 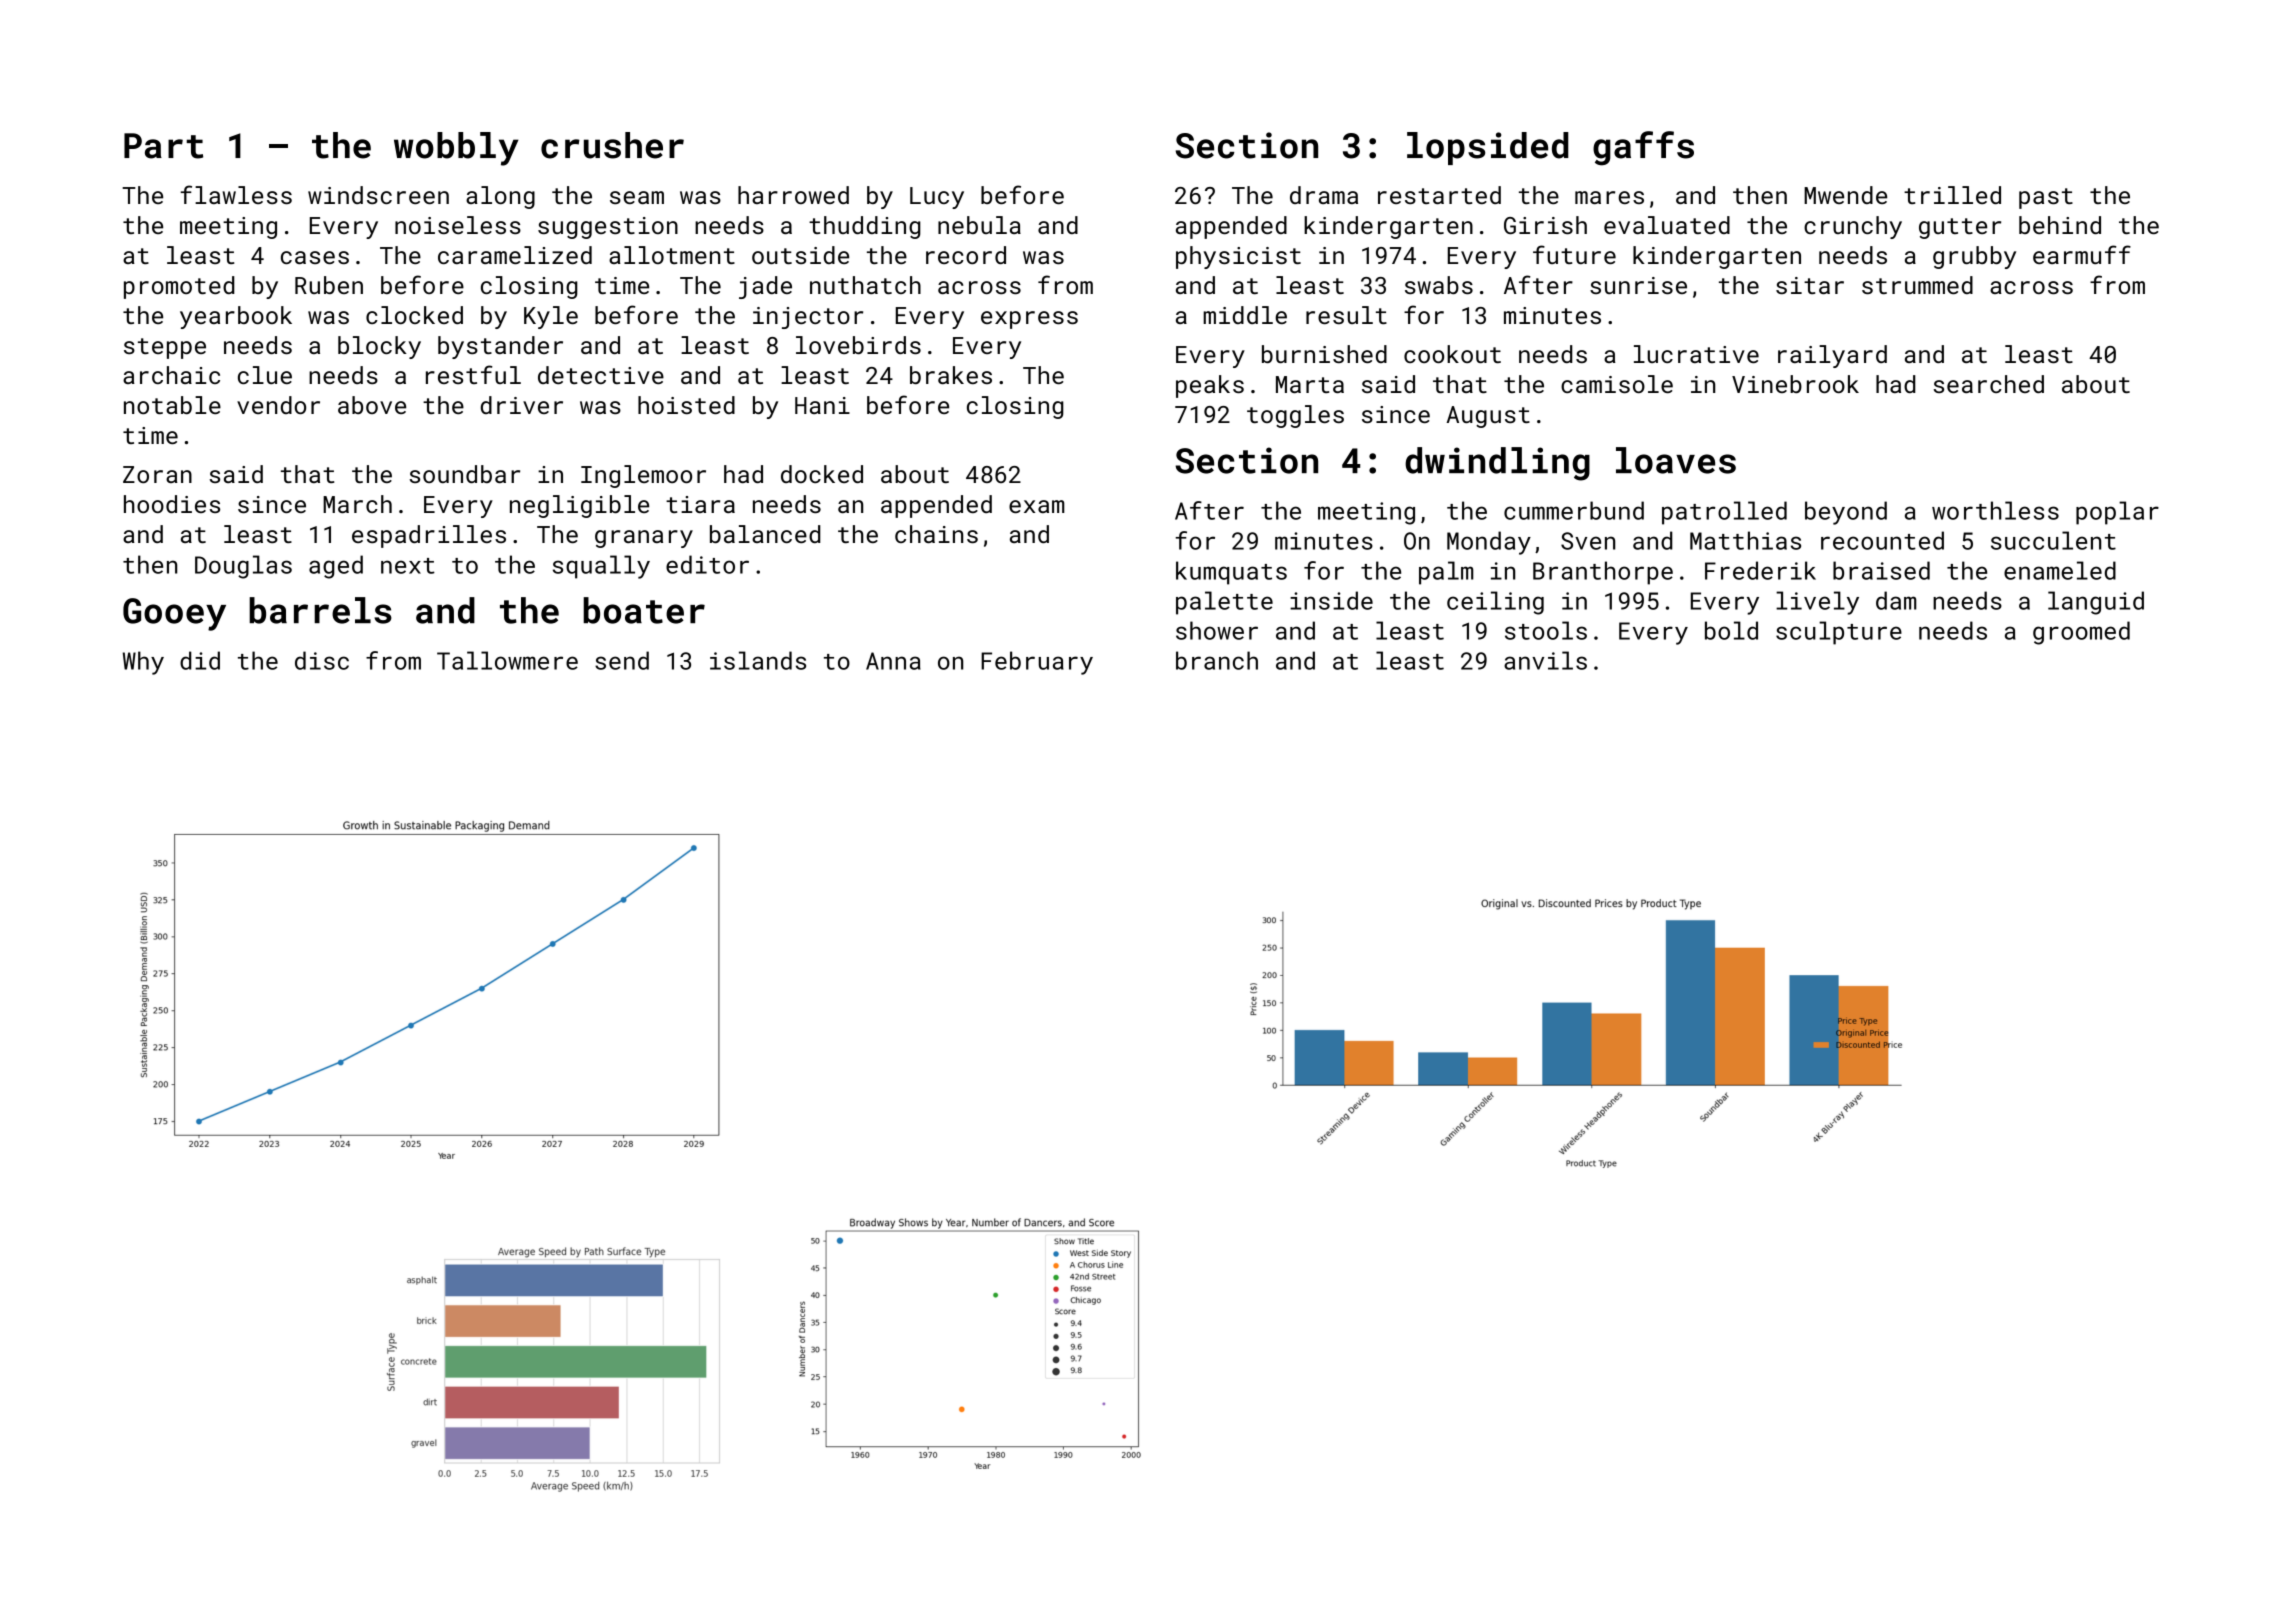 What do you see at coordinates (1810, 285) in the image?
I see `sitar` at bounding box center [1810, 285].
